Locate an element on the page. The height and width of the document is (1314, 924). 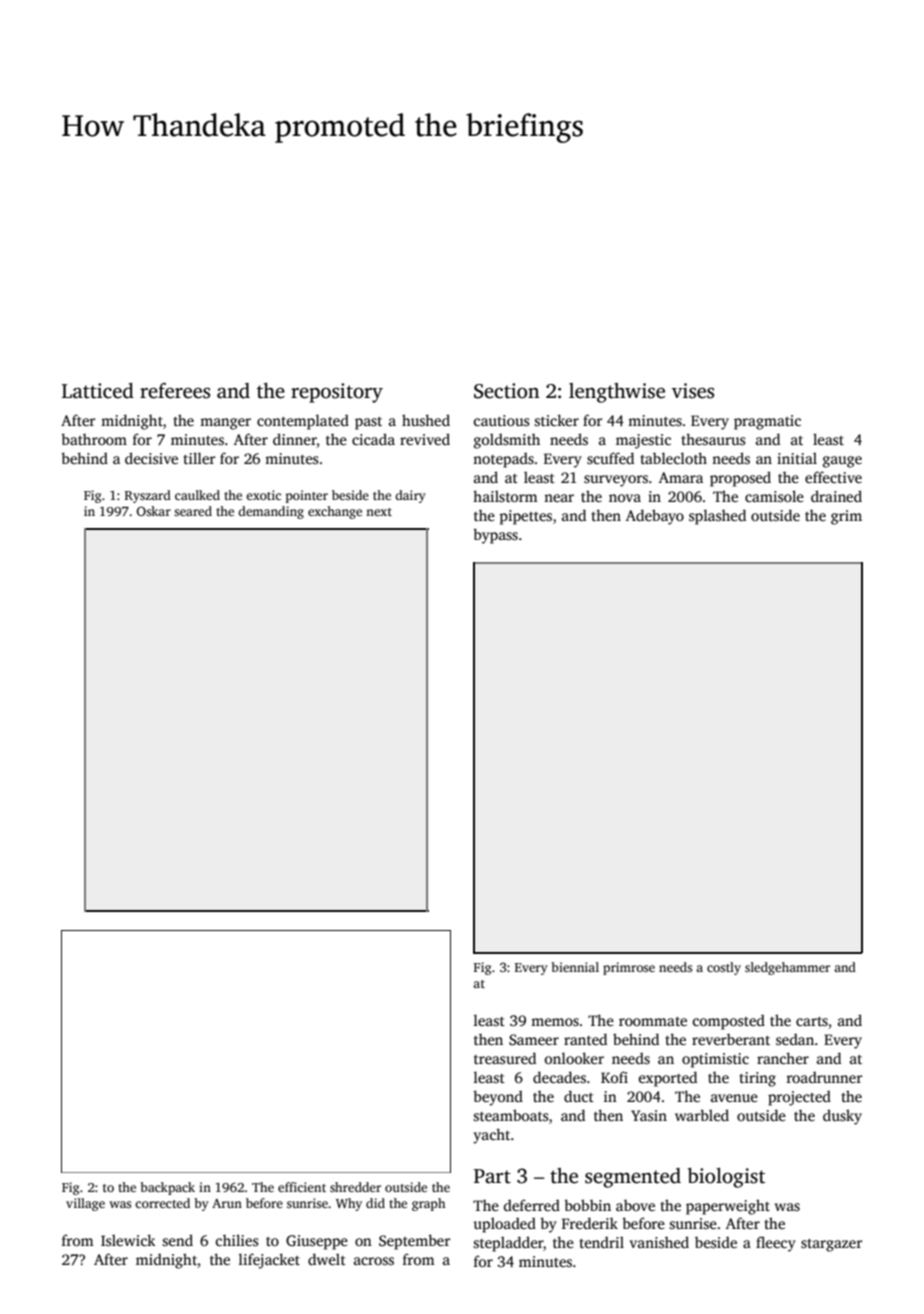
past is located at coordinates (368, 423).
